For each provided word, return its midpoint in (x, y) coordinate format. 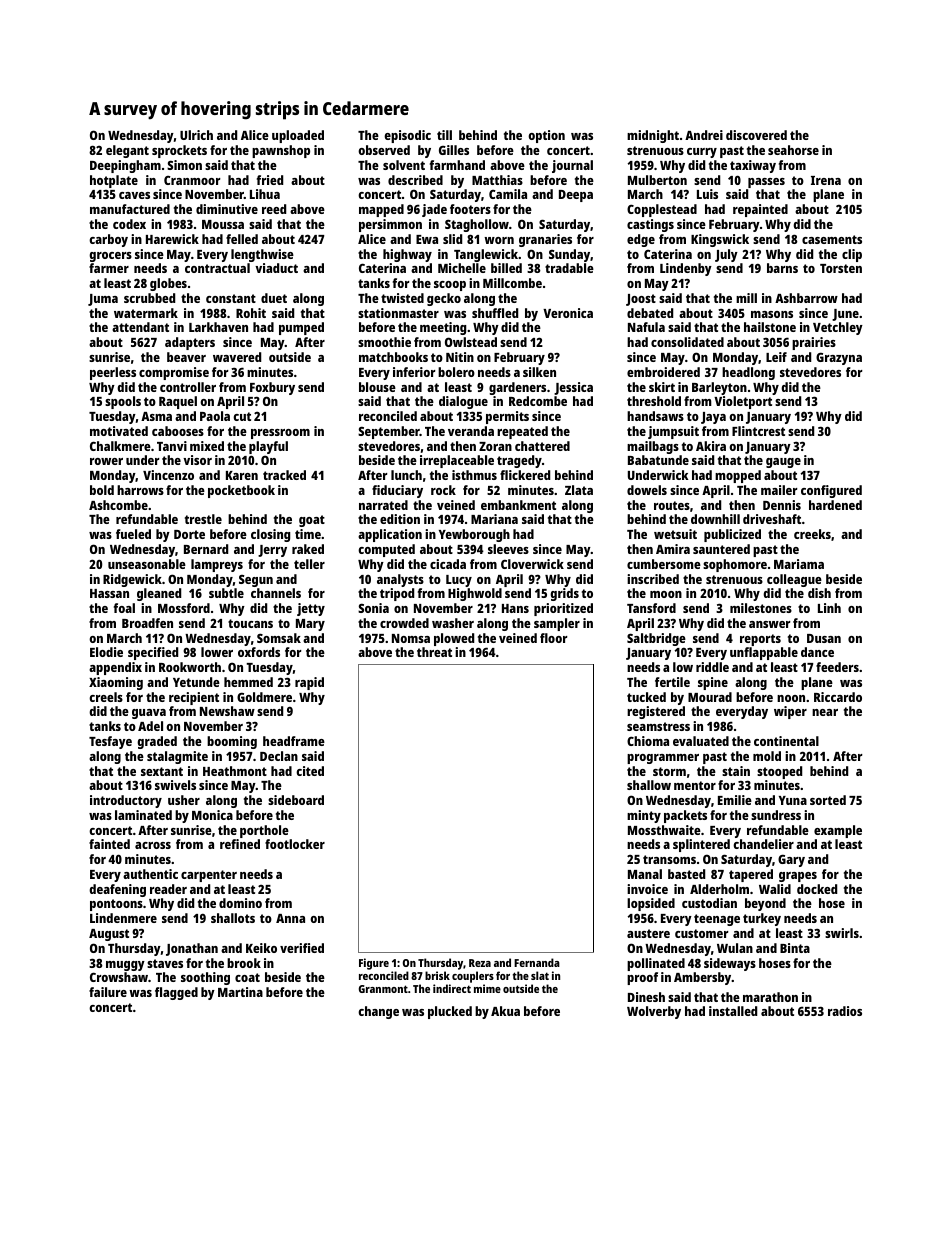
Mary (310, 625)
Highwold (475, 594)
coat (247, 977)
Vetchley (838, 328)
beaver (186, 357)
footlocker (295, 844)
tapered (751, 875)
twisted (402, 298)
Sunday (569, 255)
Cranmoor (192, 180)
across (153, 845)
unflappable (764, 653)
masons (772, 314)
